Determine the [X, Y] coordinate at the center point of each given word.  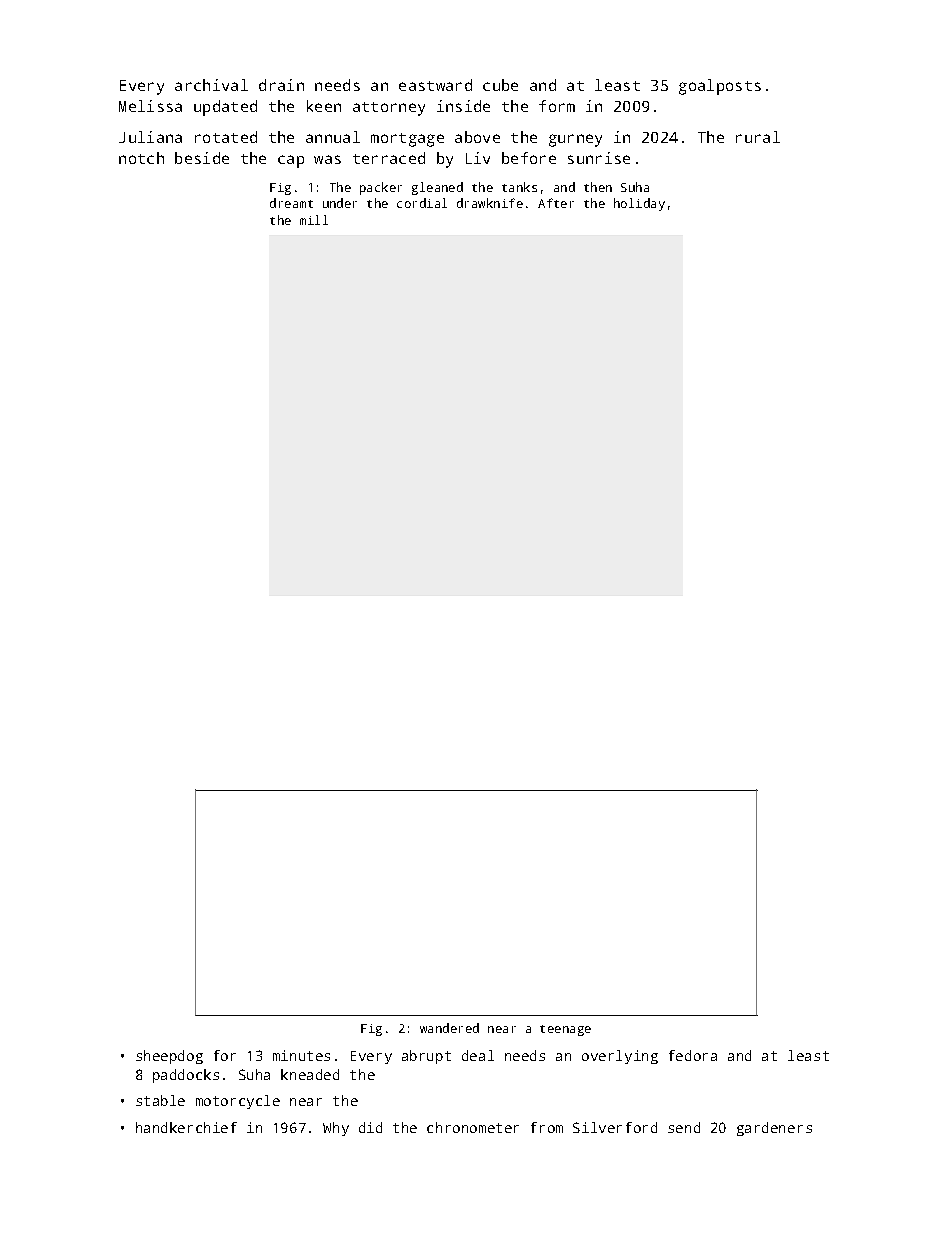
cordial [422, 203]
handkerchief [186, 1127]
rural [758, 137]
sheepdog [169, 1057]
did [370, 1127]
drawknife [490, 203]
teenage [565, 1030]
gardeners [774, 1129]
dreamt [291, 203]
